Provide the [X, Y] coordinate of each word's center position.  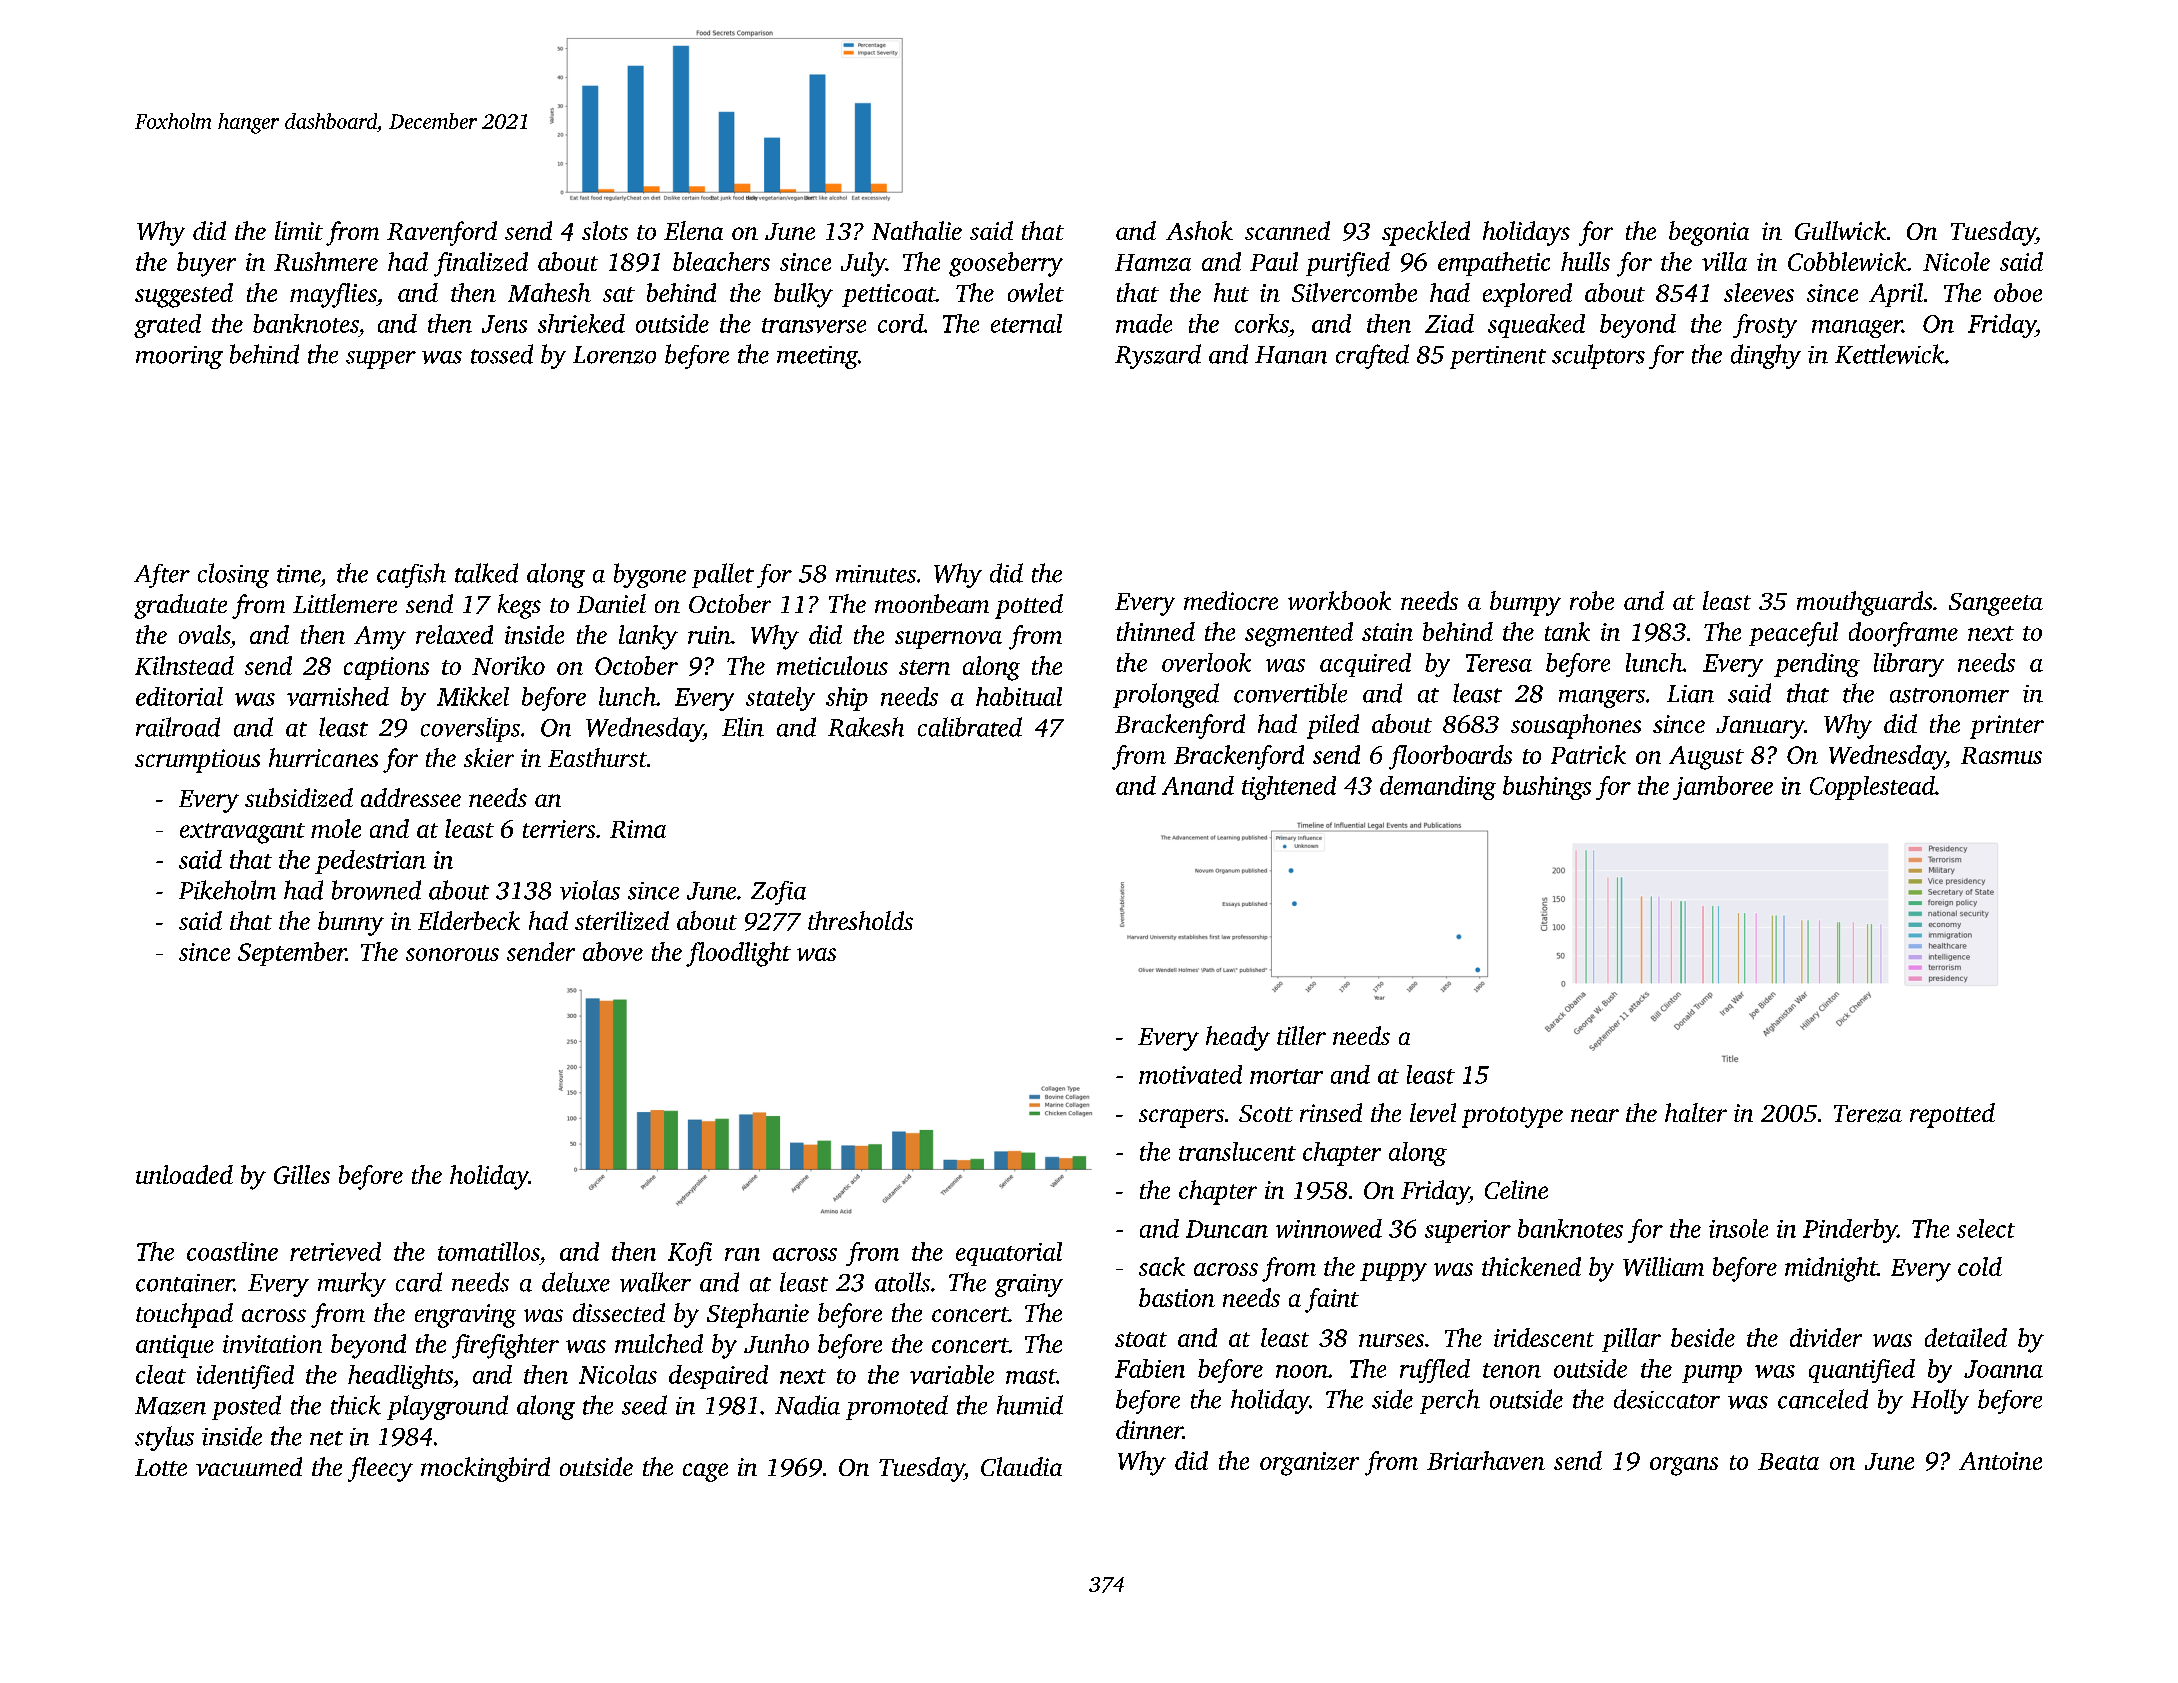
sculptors [1598, 356]
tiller [1301, 1035]
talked [486, 573]
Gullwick [1840, 230]
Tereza [1868, 1114]
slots [605, 230]
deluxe [576, 1282]
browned [376, 890]
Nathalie [917, 230]
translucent [1237, 1151]
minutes [876, 574]
